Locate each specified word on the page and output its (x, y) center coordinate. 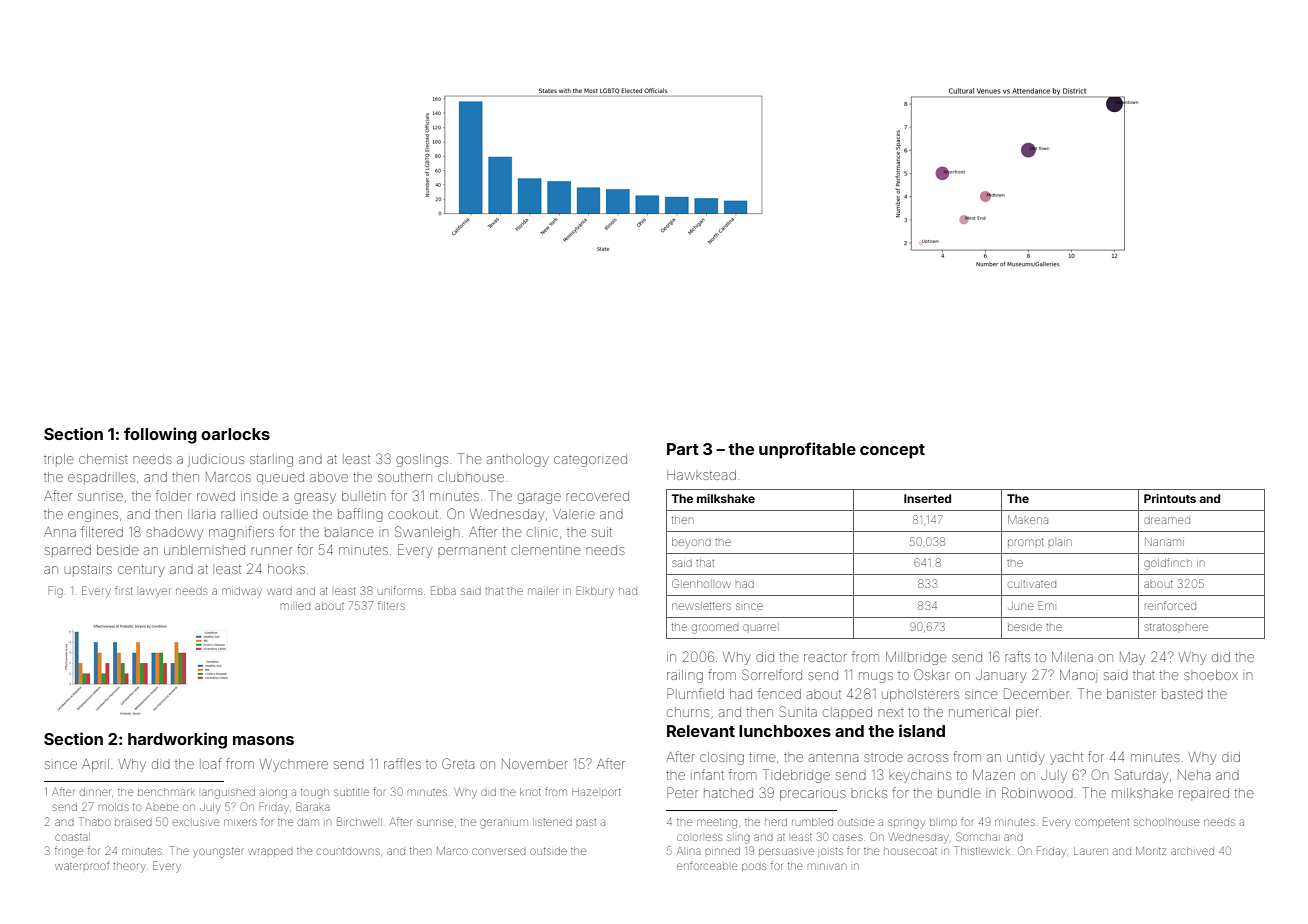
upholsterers (920, 695)
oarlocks (235, 434)
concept (892, 451)
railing (685, 676)
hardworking (177, 740)
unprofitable (807, 450)
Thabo (94, 821)
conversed (499, 851)
